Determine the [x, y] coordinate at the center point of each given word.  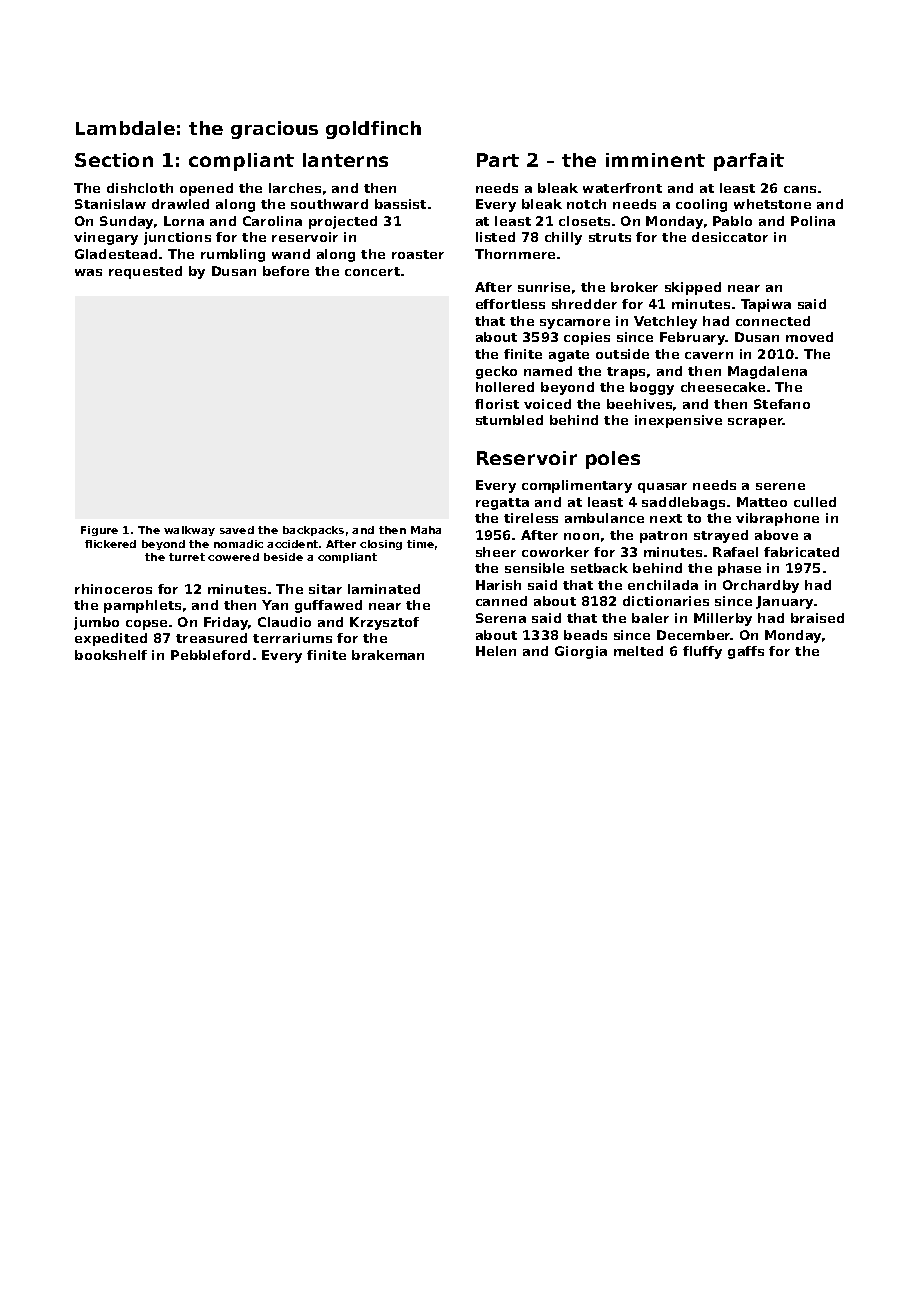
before [286, 271]
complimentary [577, 486]
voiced [547, 404]
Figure [99, 531]
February [693, 338]
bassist [400, 204]
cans [800, 189]
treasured [211, 638]
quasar [662, 488]
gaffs [746, 652]
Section [114, 160]
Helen [496, 651]
